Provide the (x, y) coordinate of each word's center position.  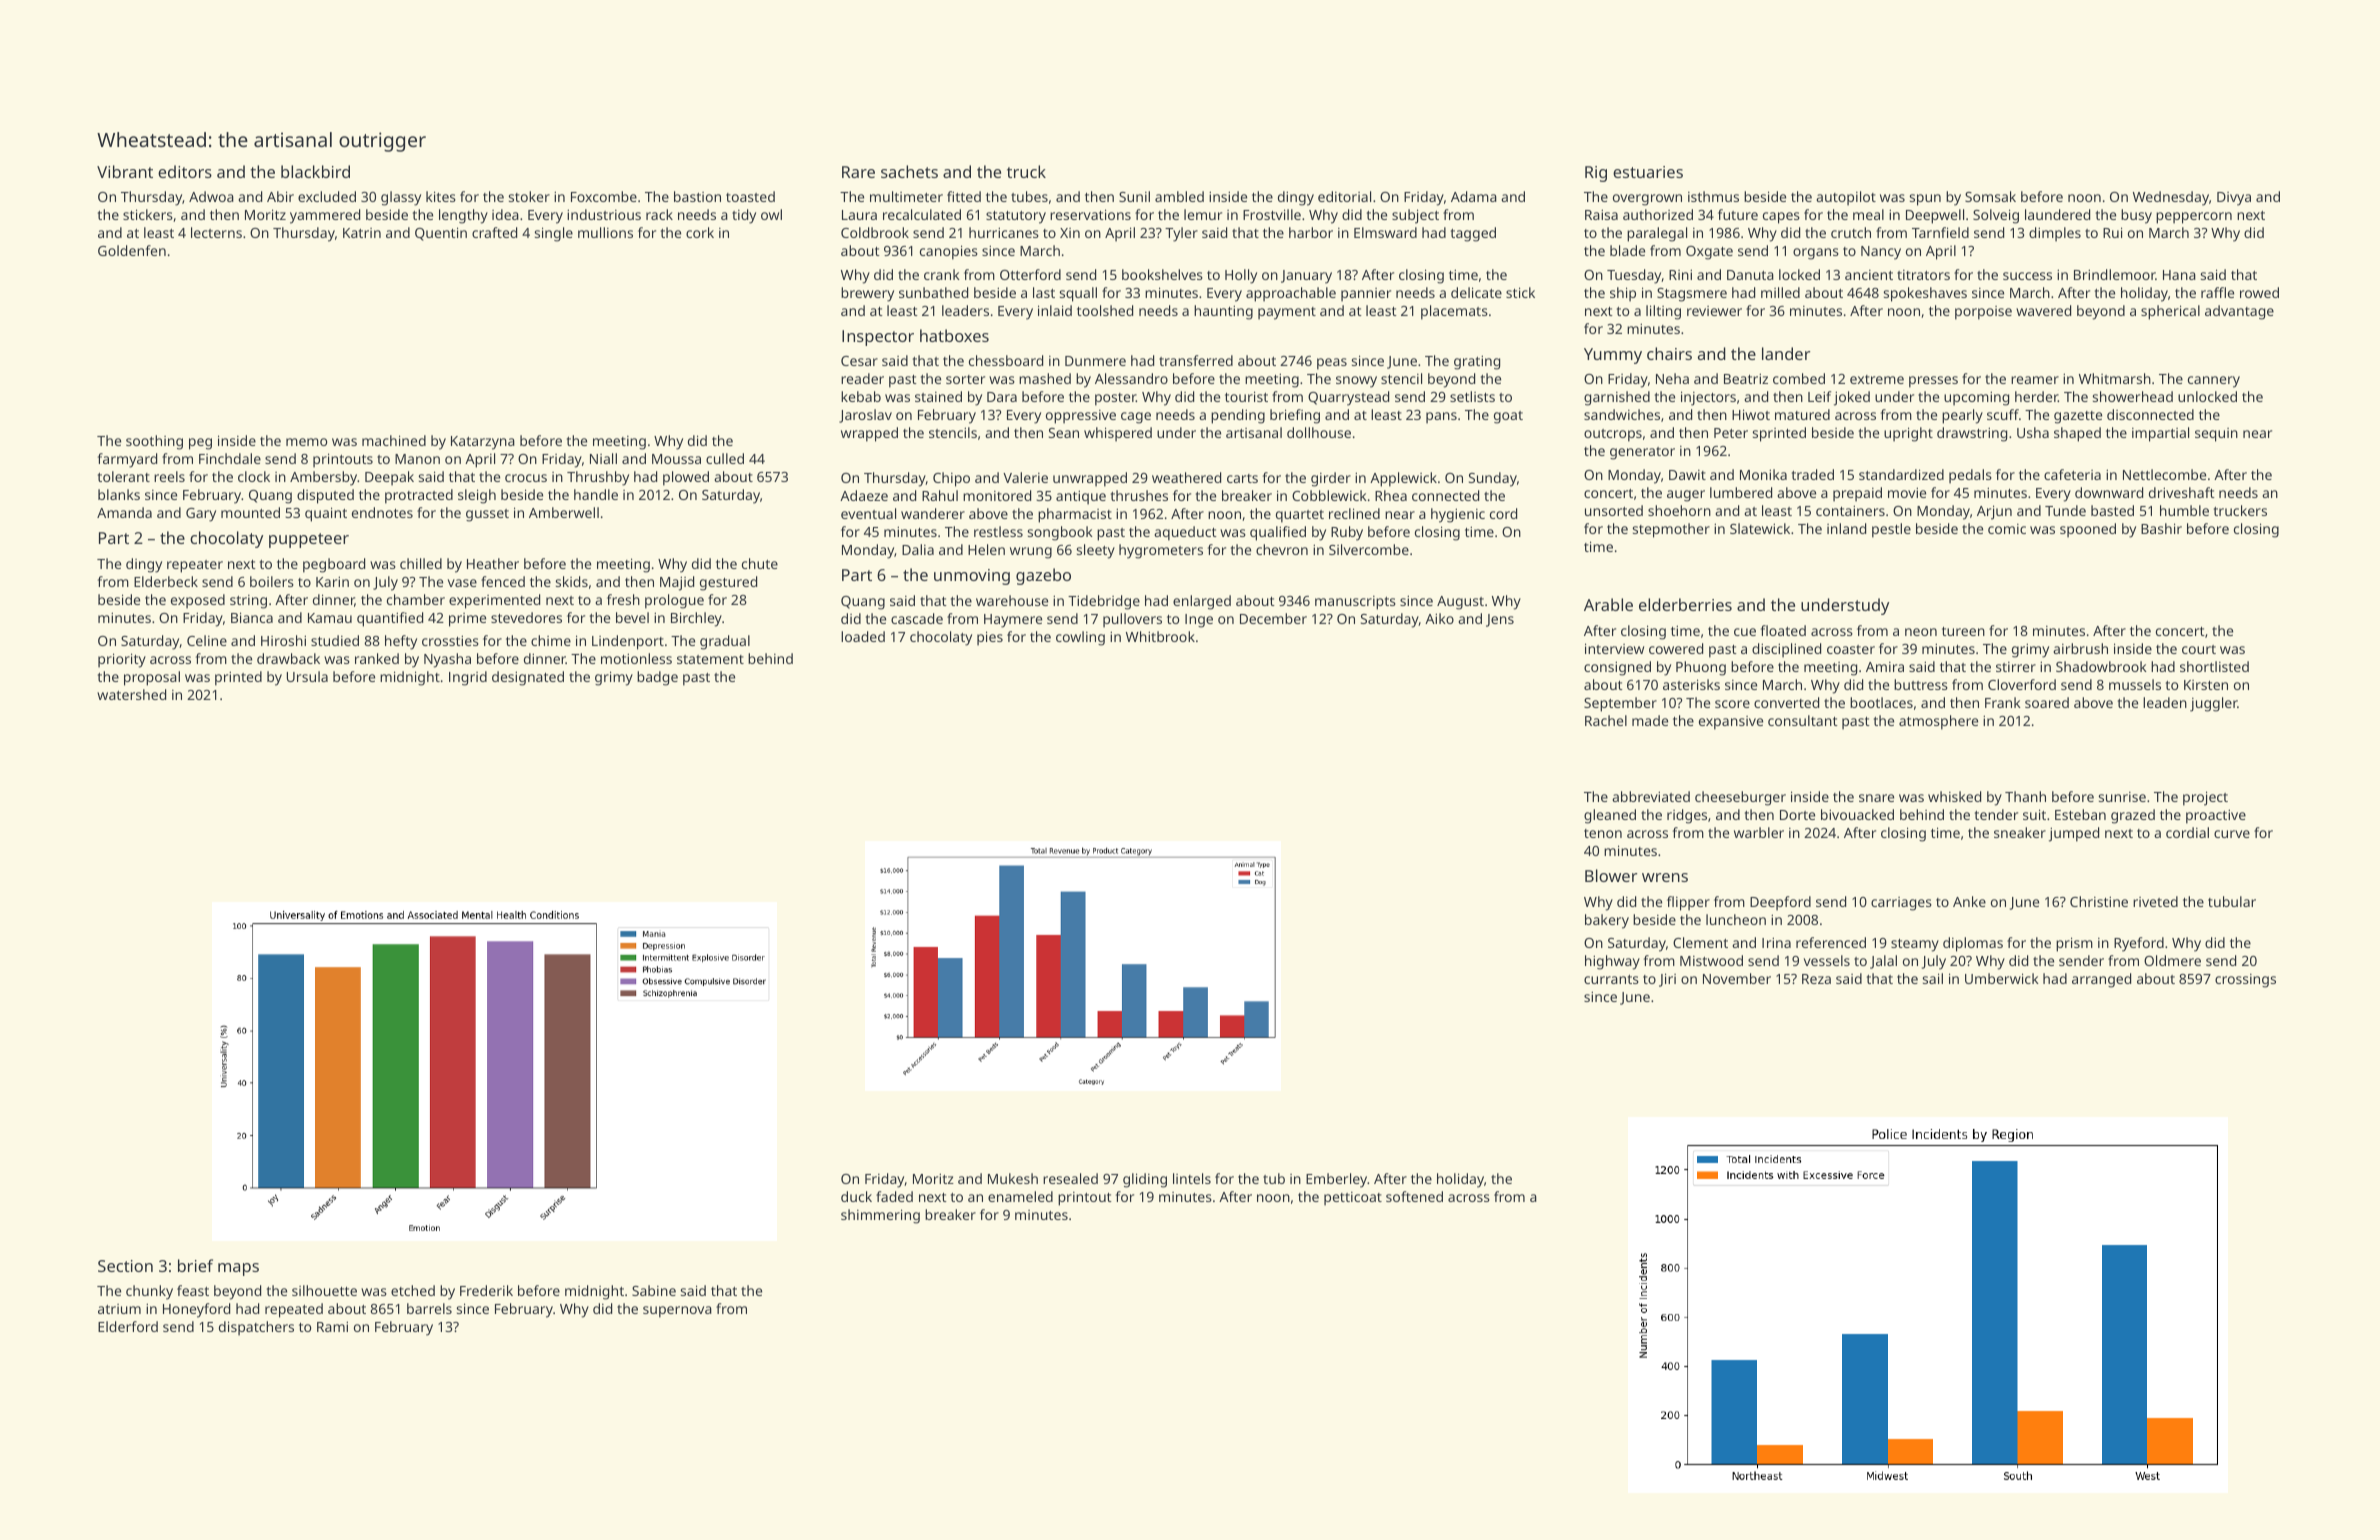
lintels (1192, 1178)
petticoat (1353, 1199)
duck (856, 1196)
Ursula (307, 676)
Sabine (654, 1290)
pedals (1970, 476)
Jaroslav (865, 416)
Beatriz (1746, 378)
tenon (1603, 833)
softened (1414, 1196)
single (554, 234)
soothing (154, 442)
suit (2034, 814)
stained (938, 396)
